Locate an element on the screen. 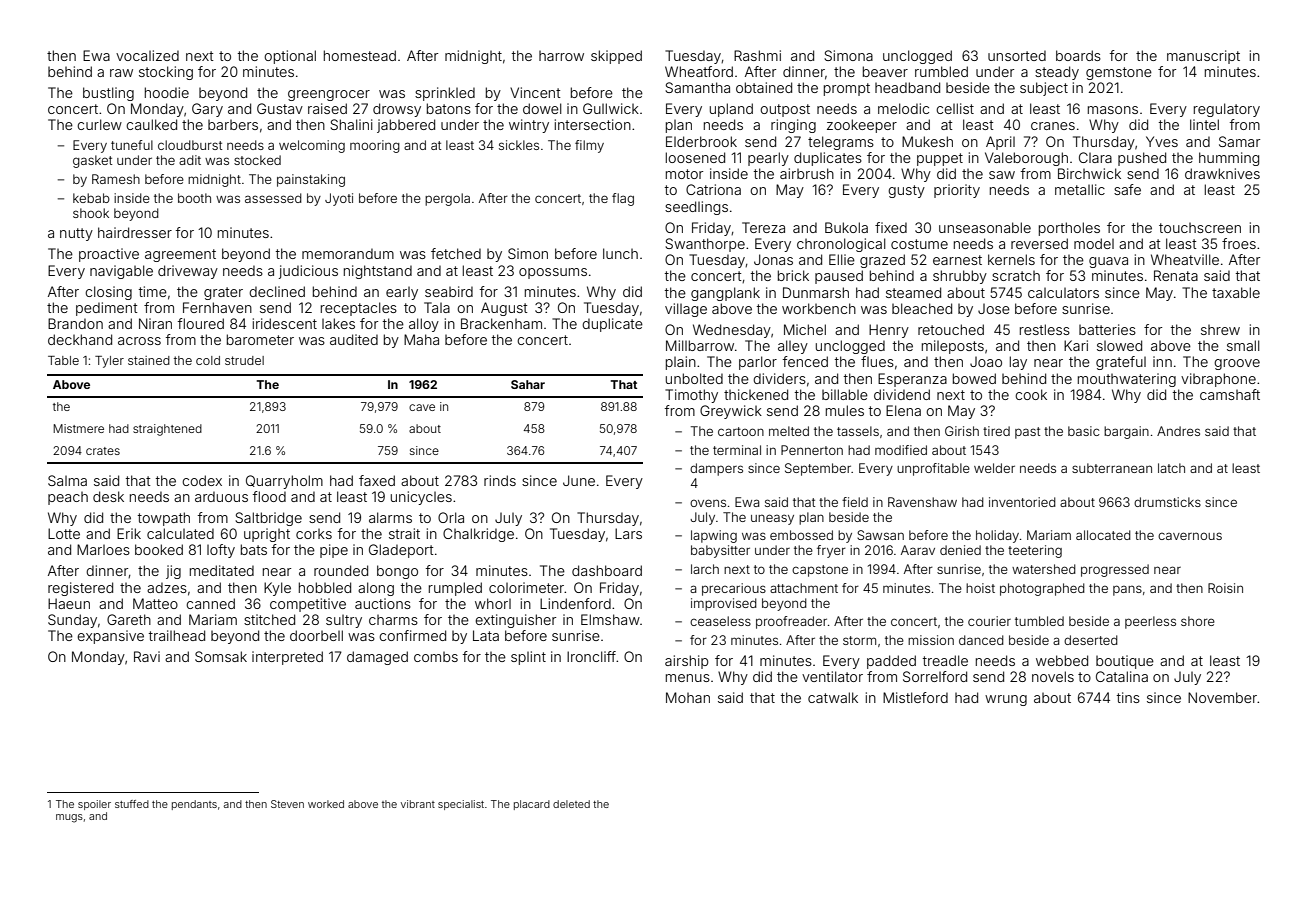 The width and height of the screenshot is (1308, 924). faxed is located at coordinates (377, 480).
